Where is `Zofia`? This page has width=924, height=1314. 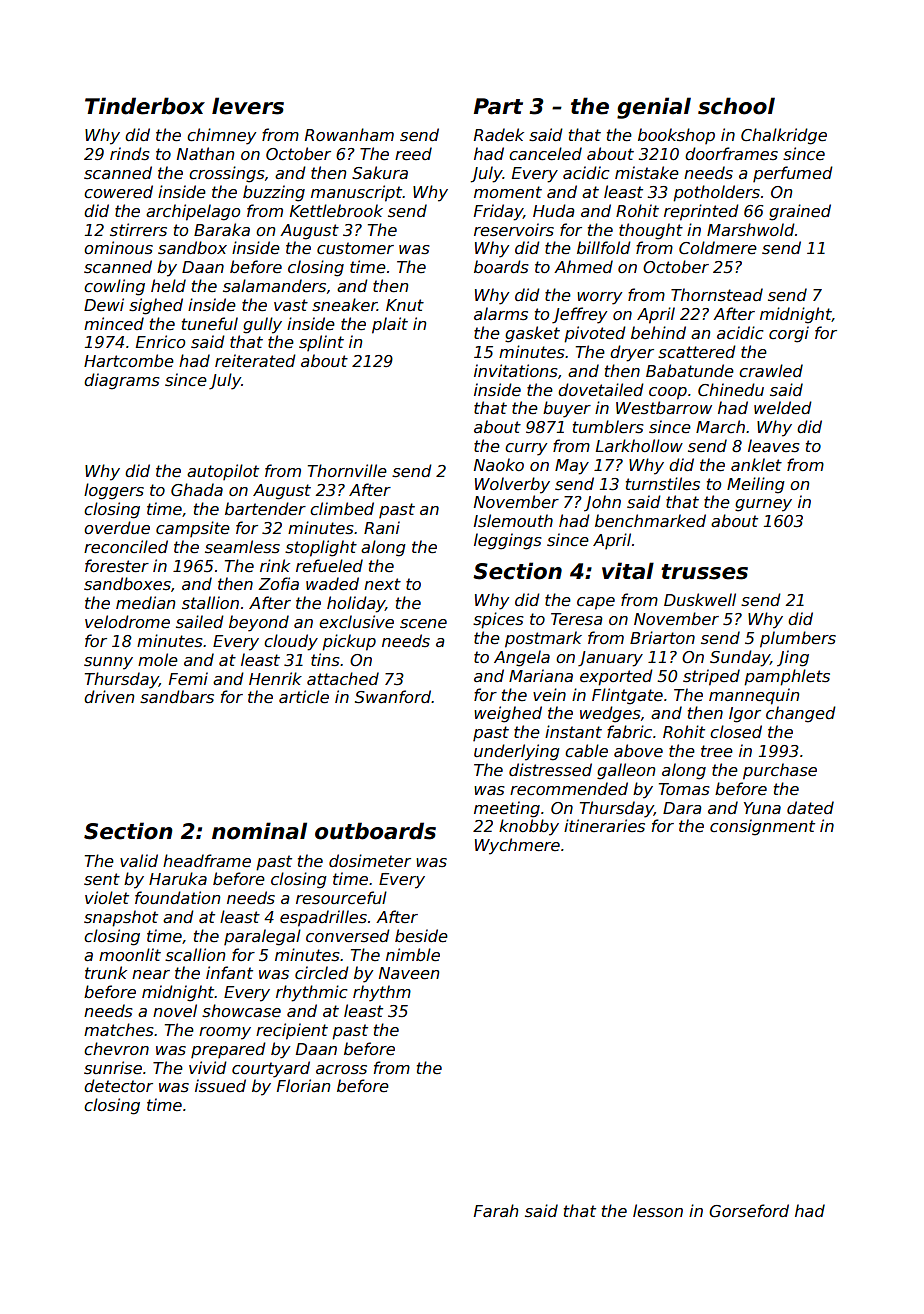 Zofia is located at coordinates (278, 583).
